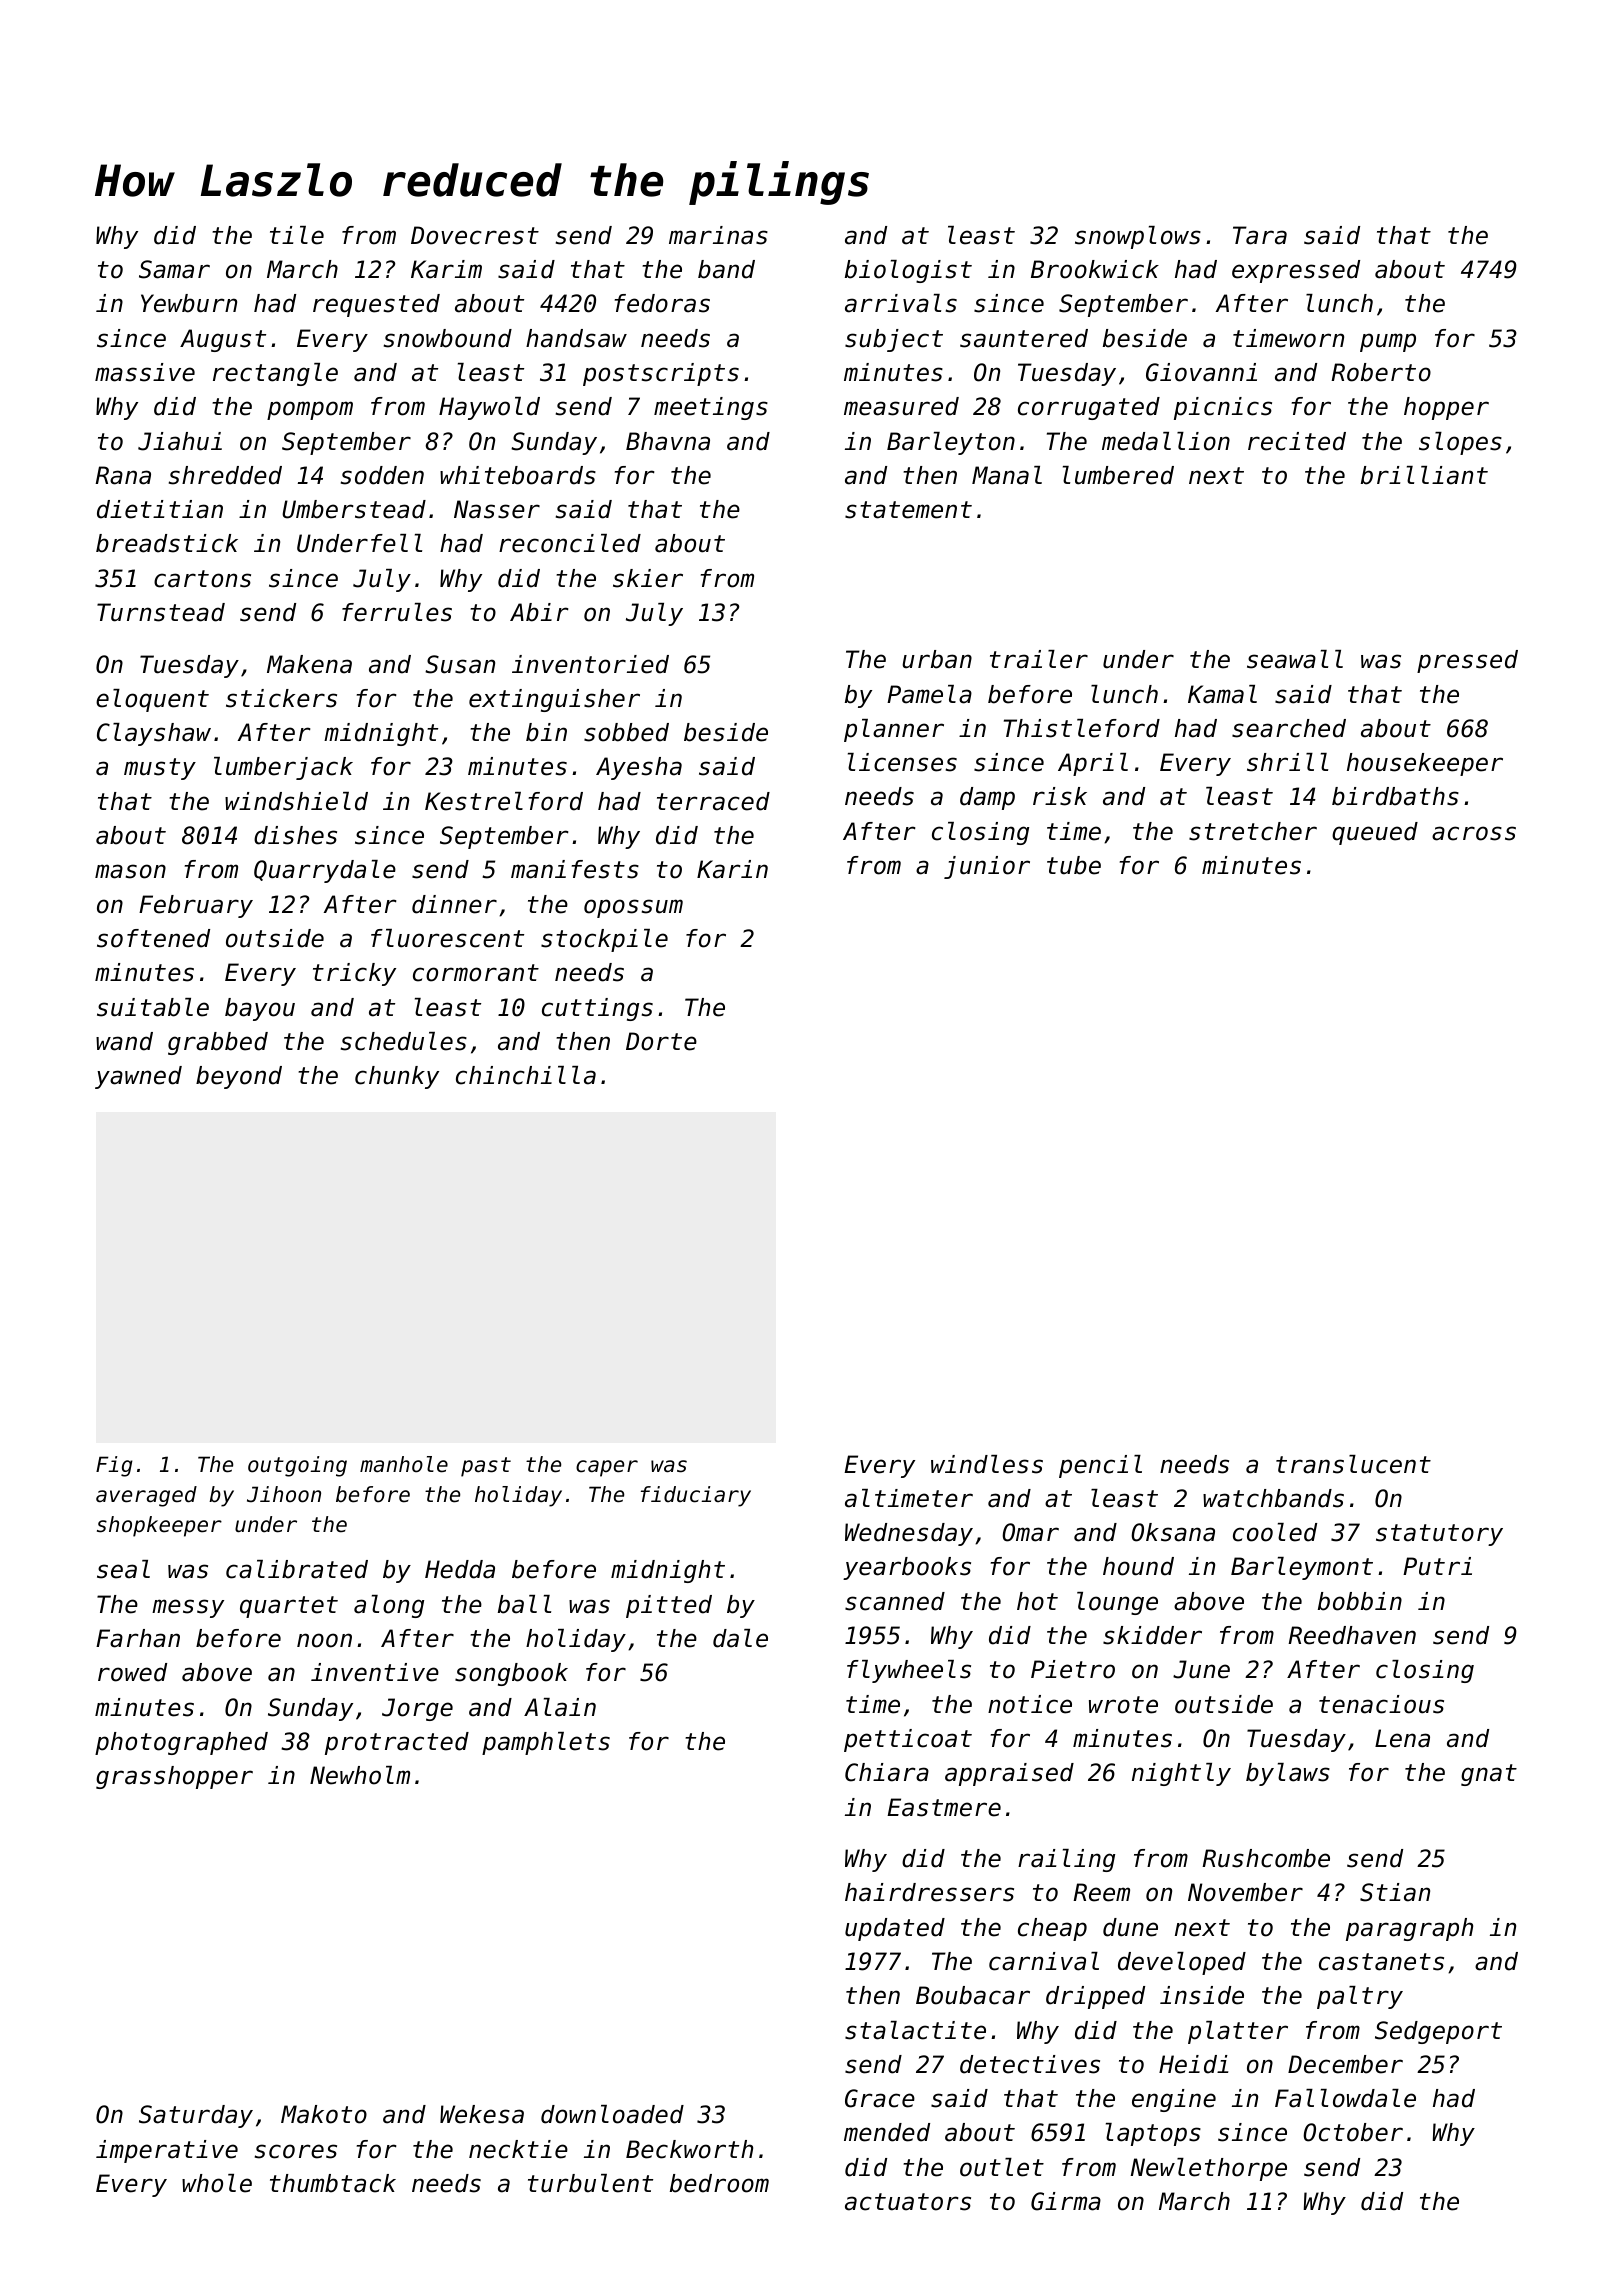 This document has width=1620, height=2292. Describe the element at coordinates (895, 1601) in the document. I see `scanned` at that location.
